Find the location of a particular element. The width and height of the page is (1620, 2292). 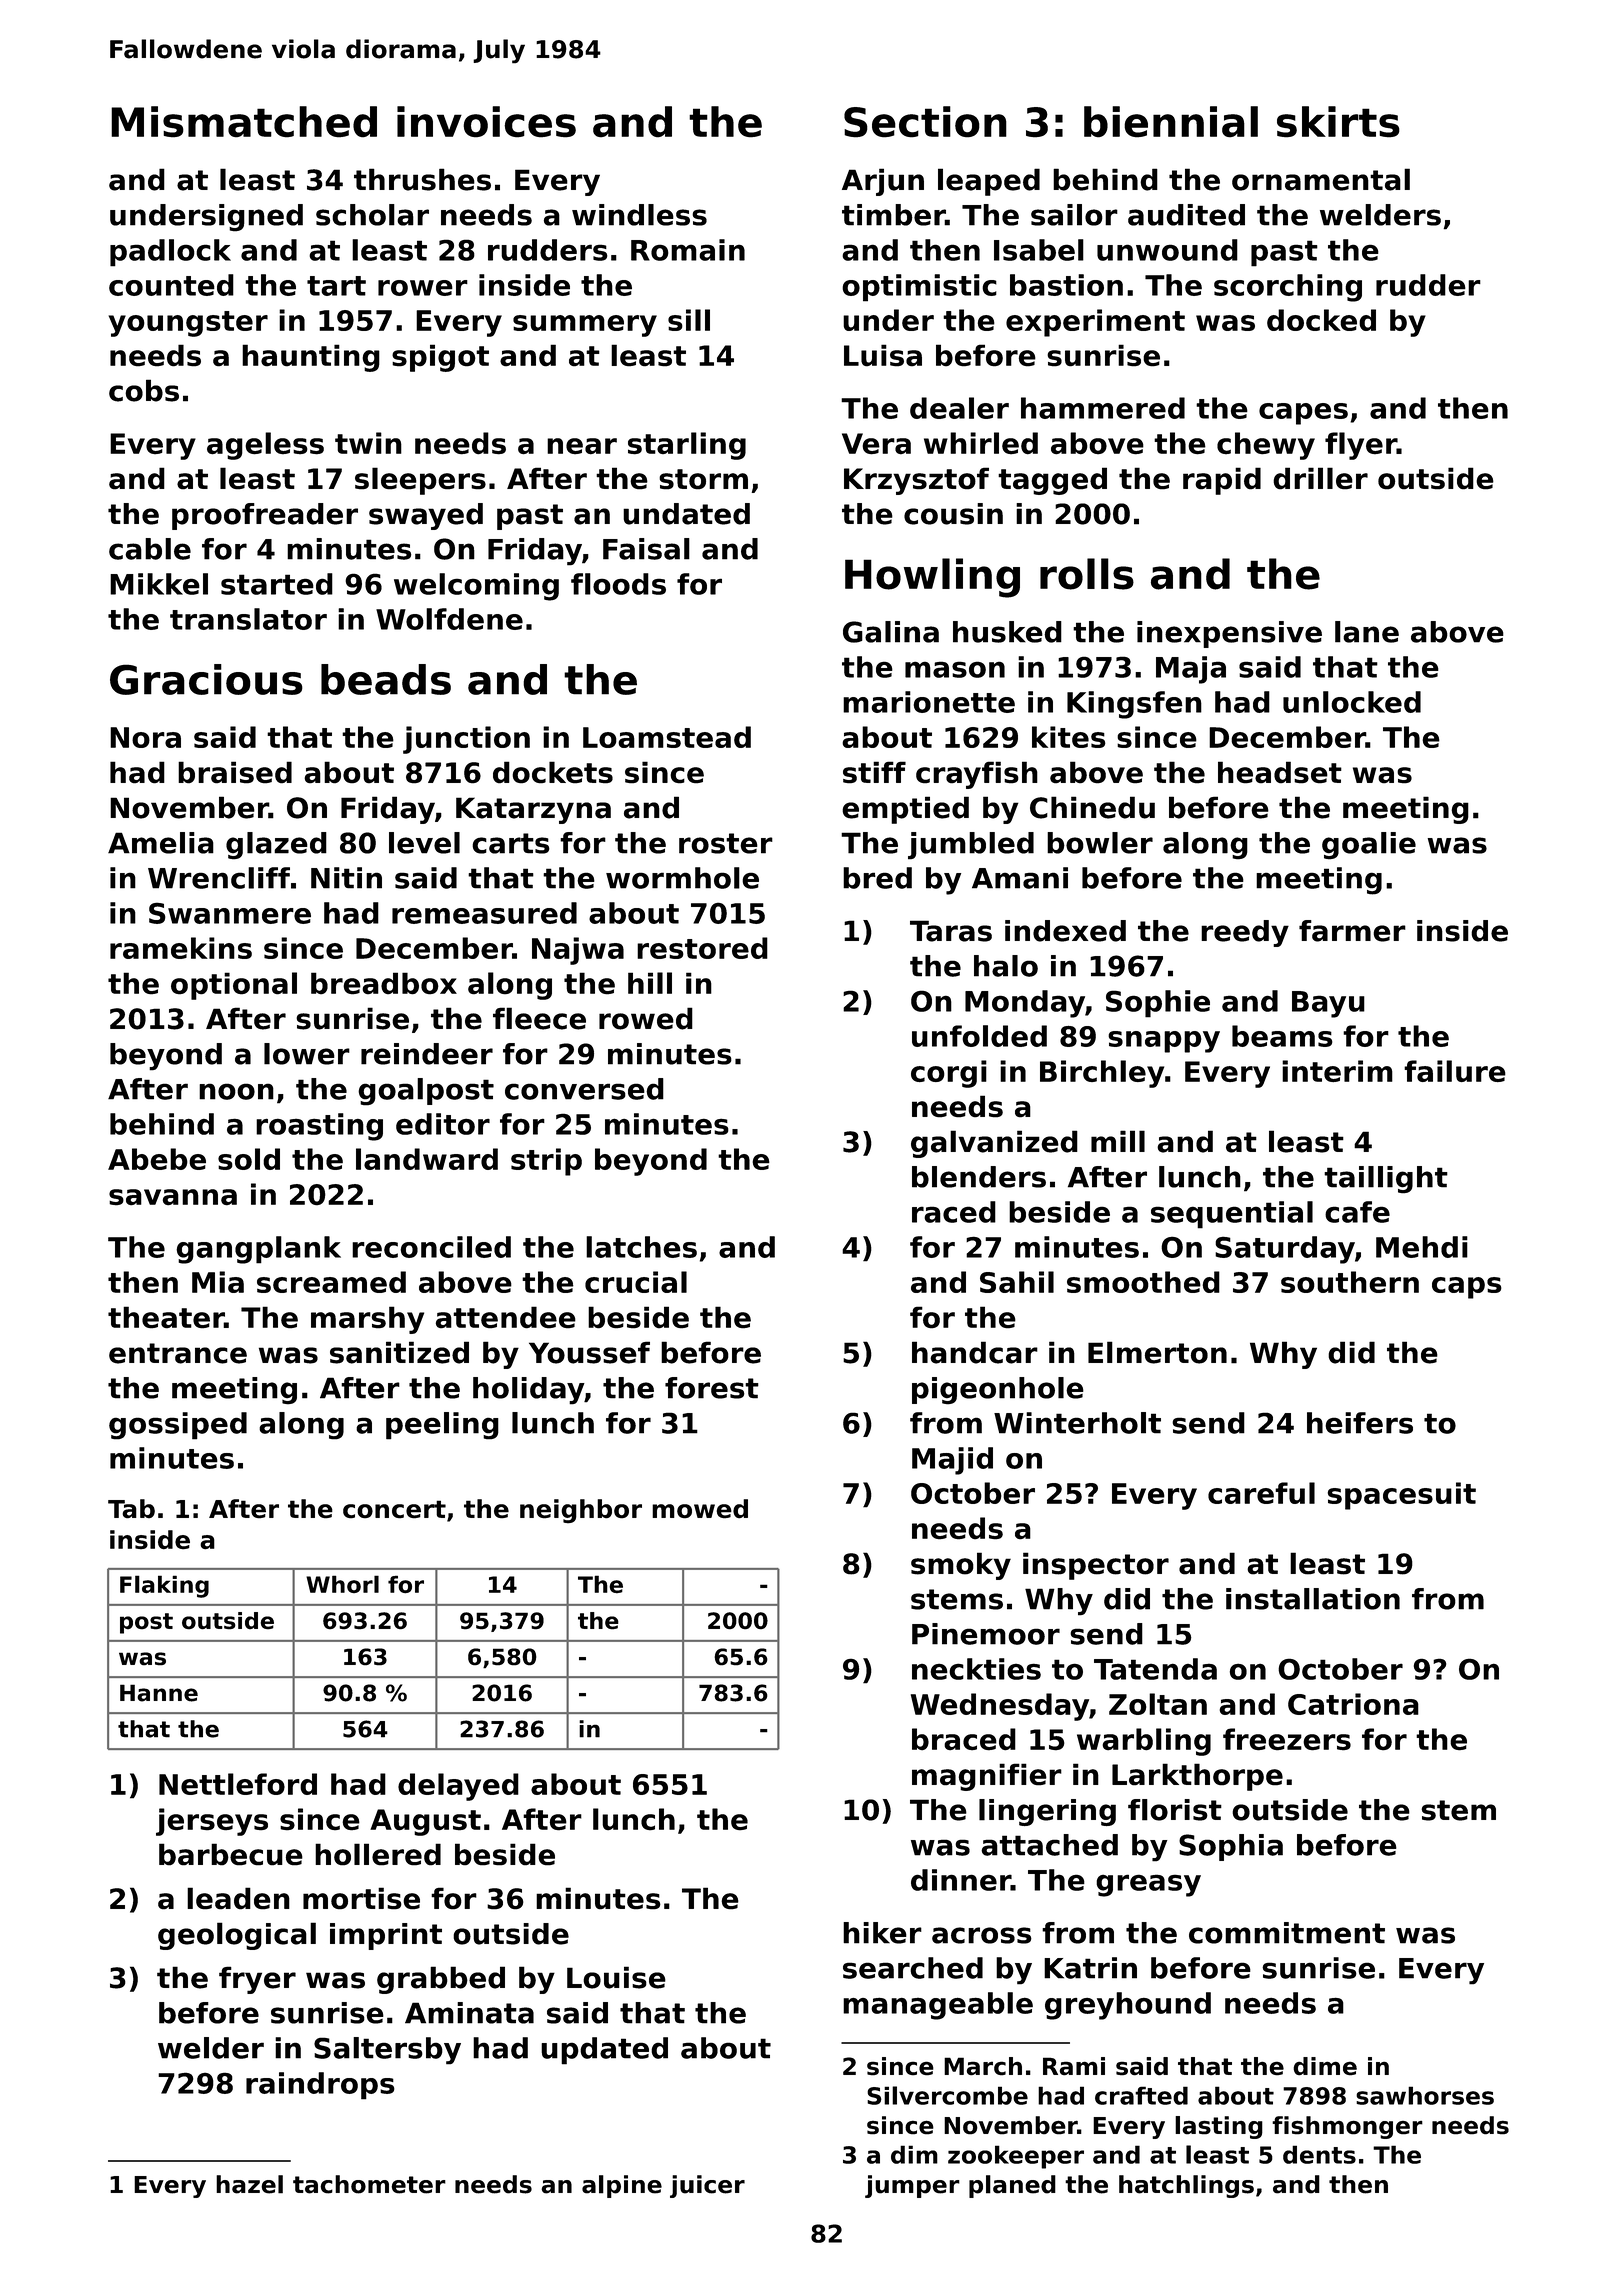

jerseys is located at coordinates (212, 1822).
